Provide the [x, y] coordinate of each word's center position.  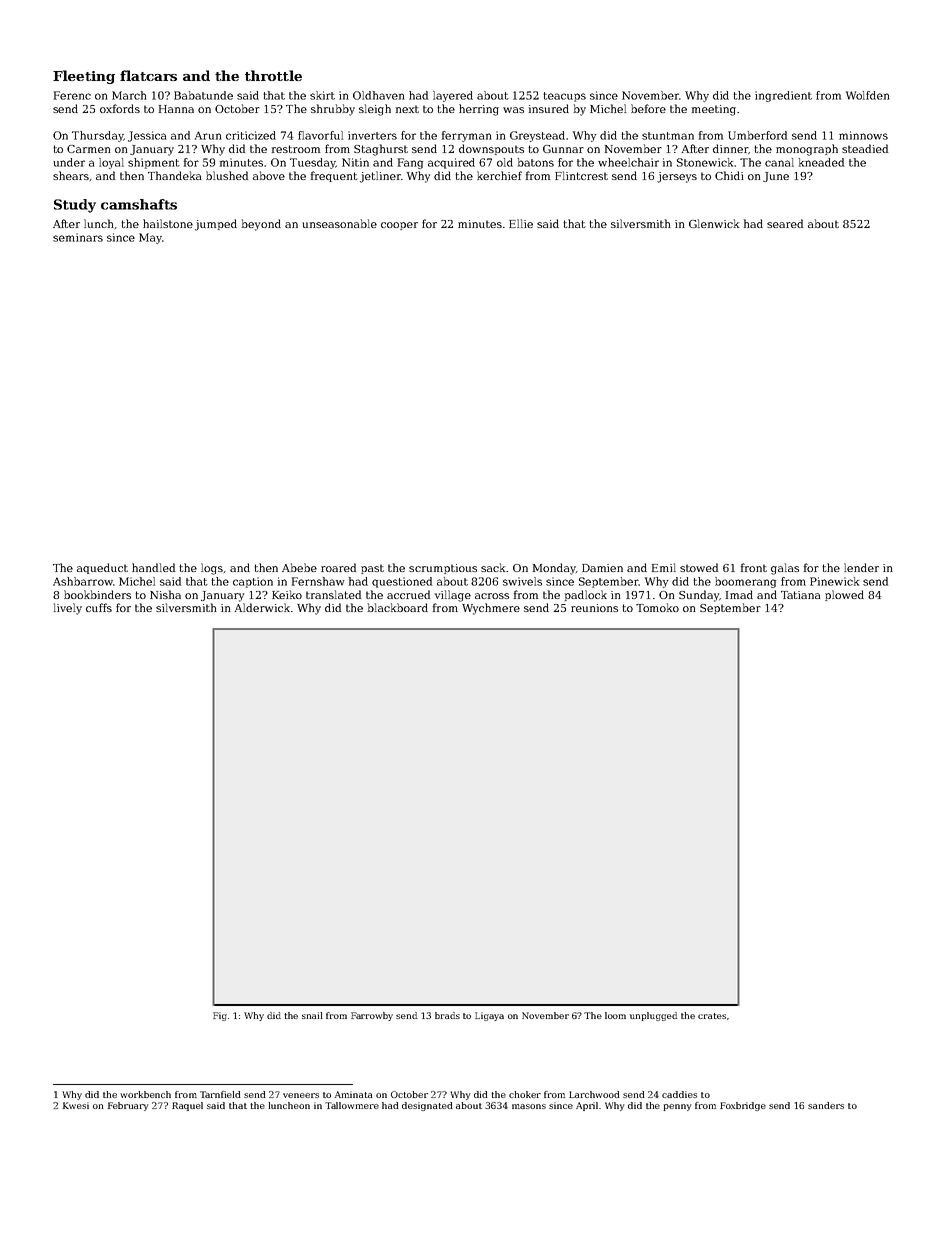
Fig [220, 1016]
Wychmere [491, 609]
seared [785, 223]
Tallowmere [352, 1105]
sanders [826, 1105]
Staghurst [381, 150]
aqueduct [102, 568]
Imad [739, 594]
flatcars [148, 75]
